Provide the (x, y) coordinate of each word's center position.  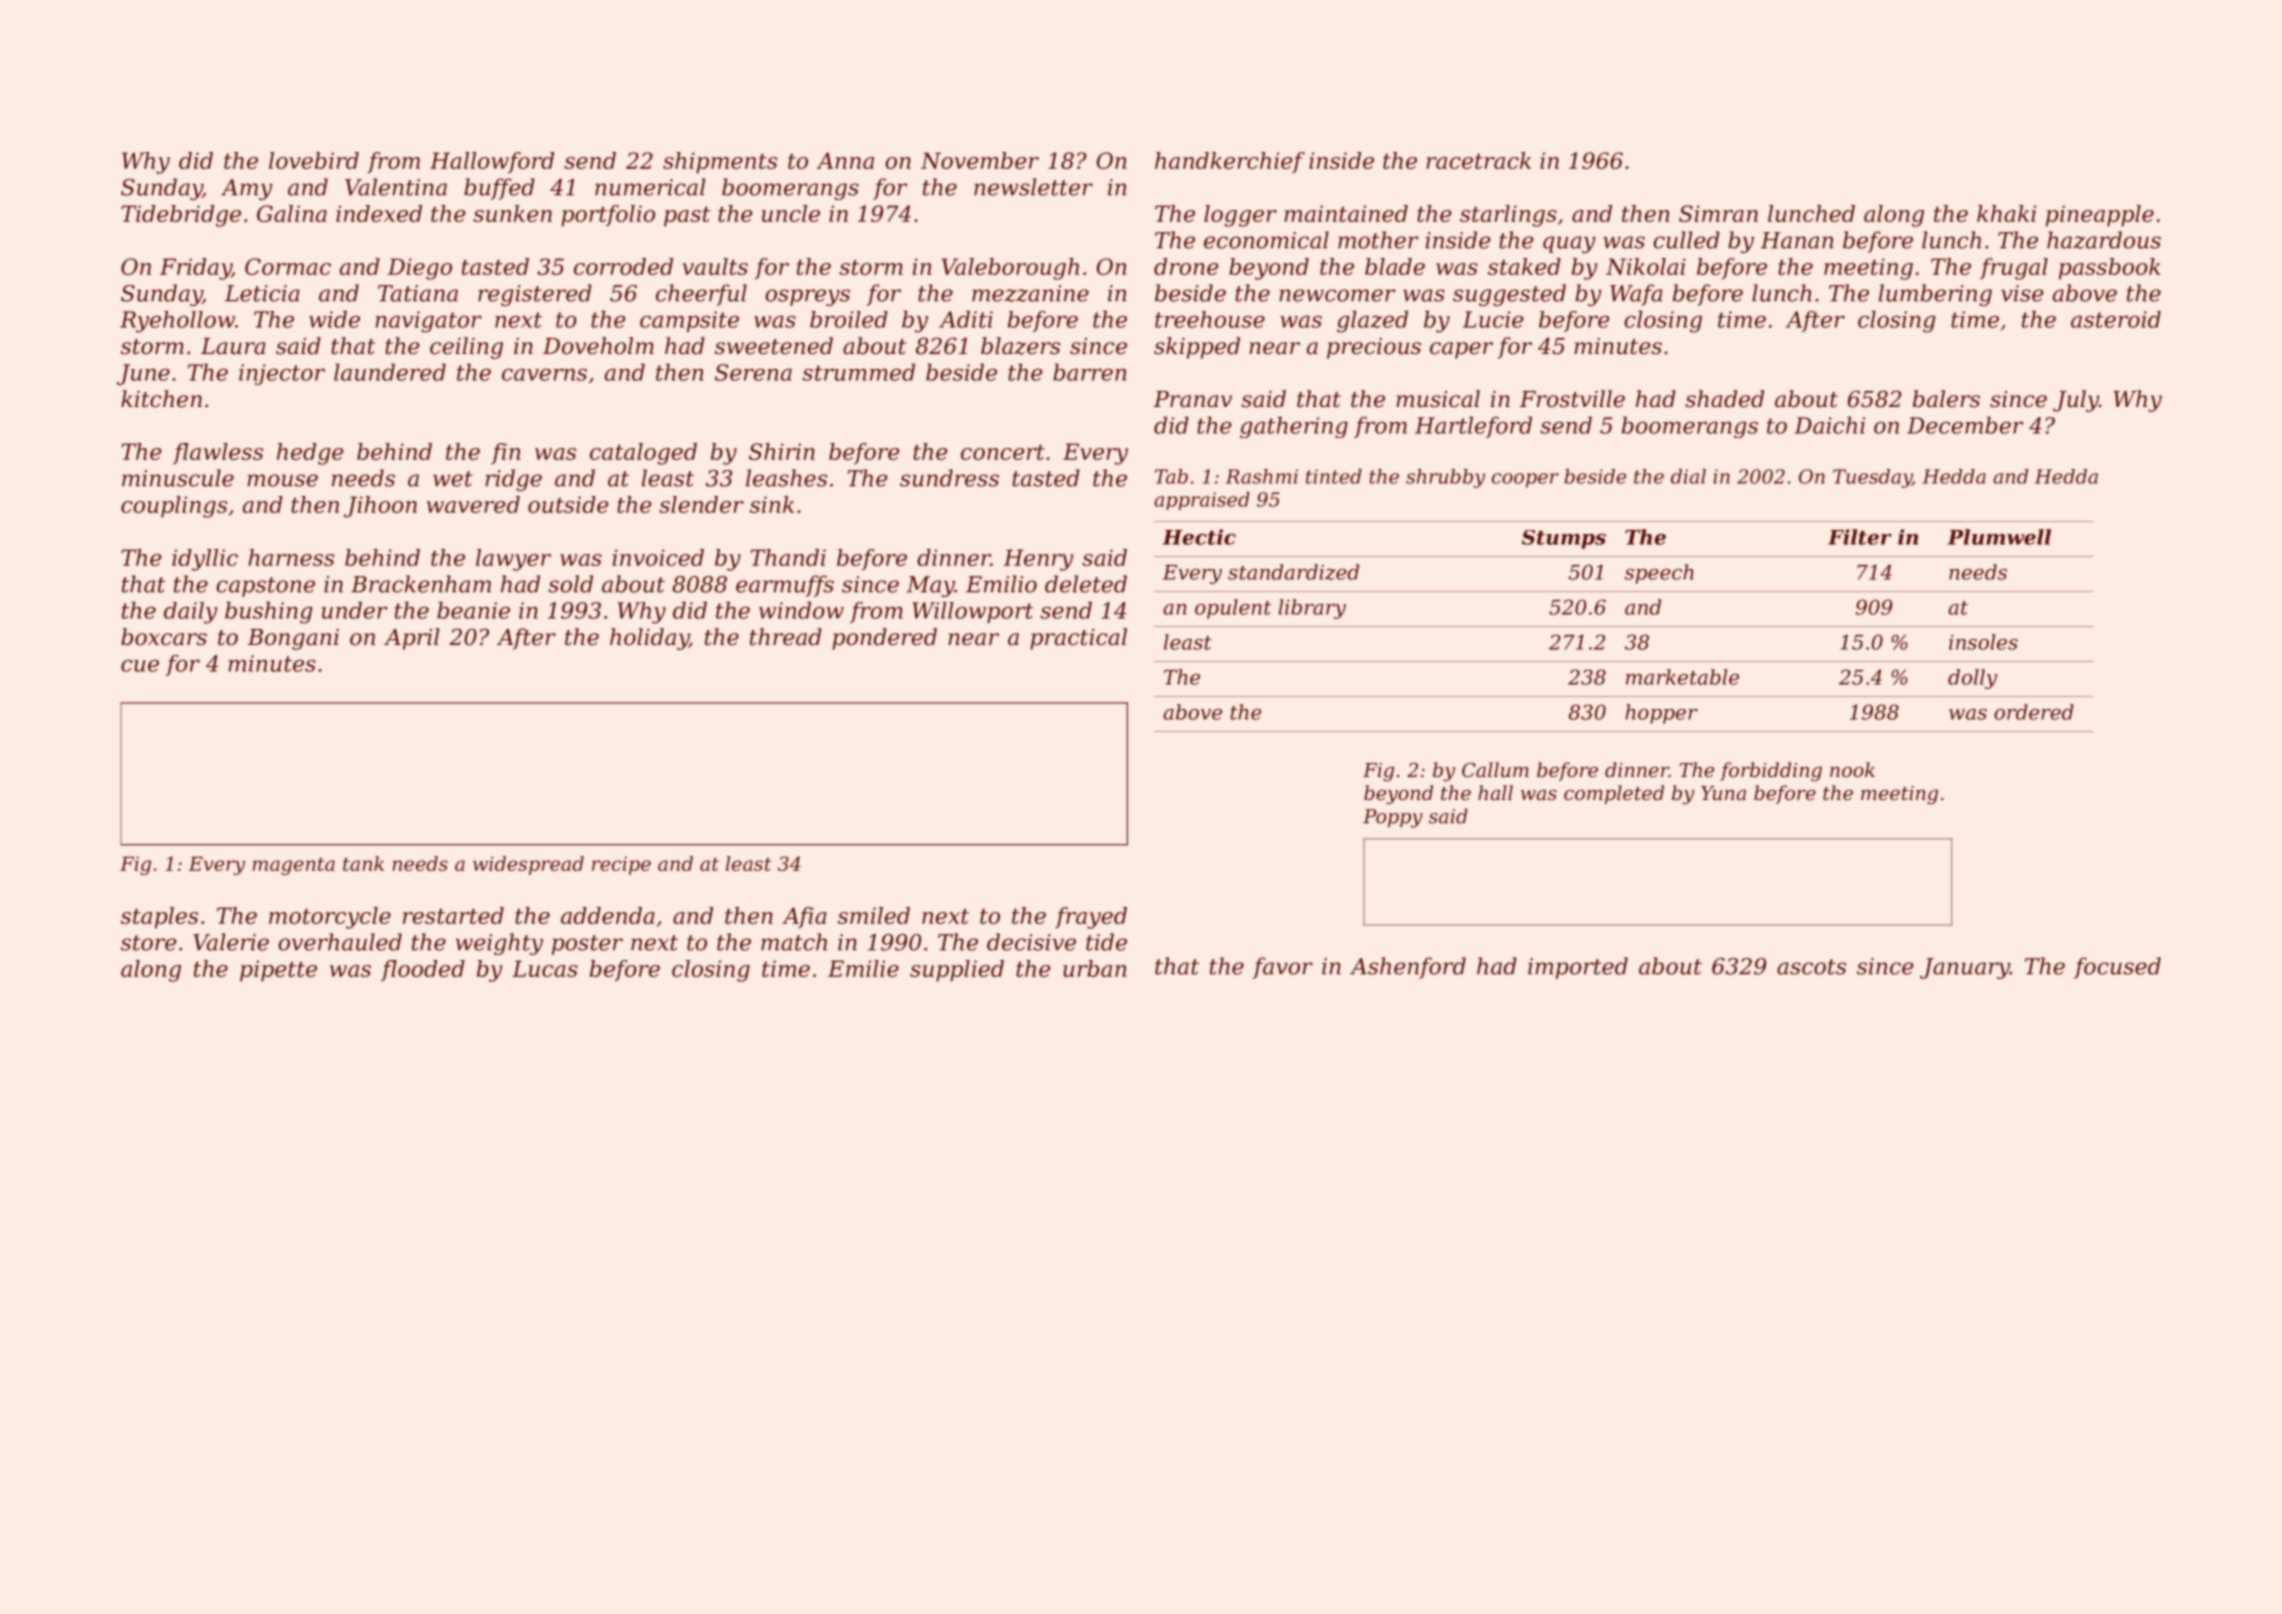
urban (1094, 968)
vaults (715, 266)
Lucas (545, 968)
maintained (1346, 213)
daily (191, 613)
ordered (2034, 712)
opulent (1233, 609)
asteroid (2116, 319)
